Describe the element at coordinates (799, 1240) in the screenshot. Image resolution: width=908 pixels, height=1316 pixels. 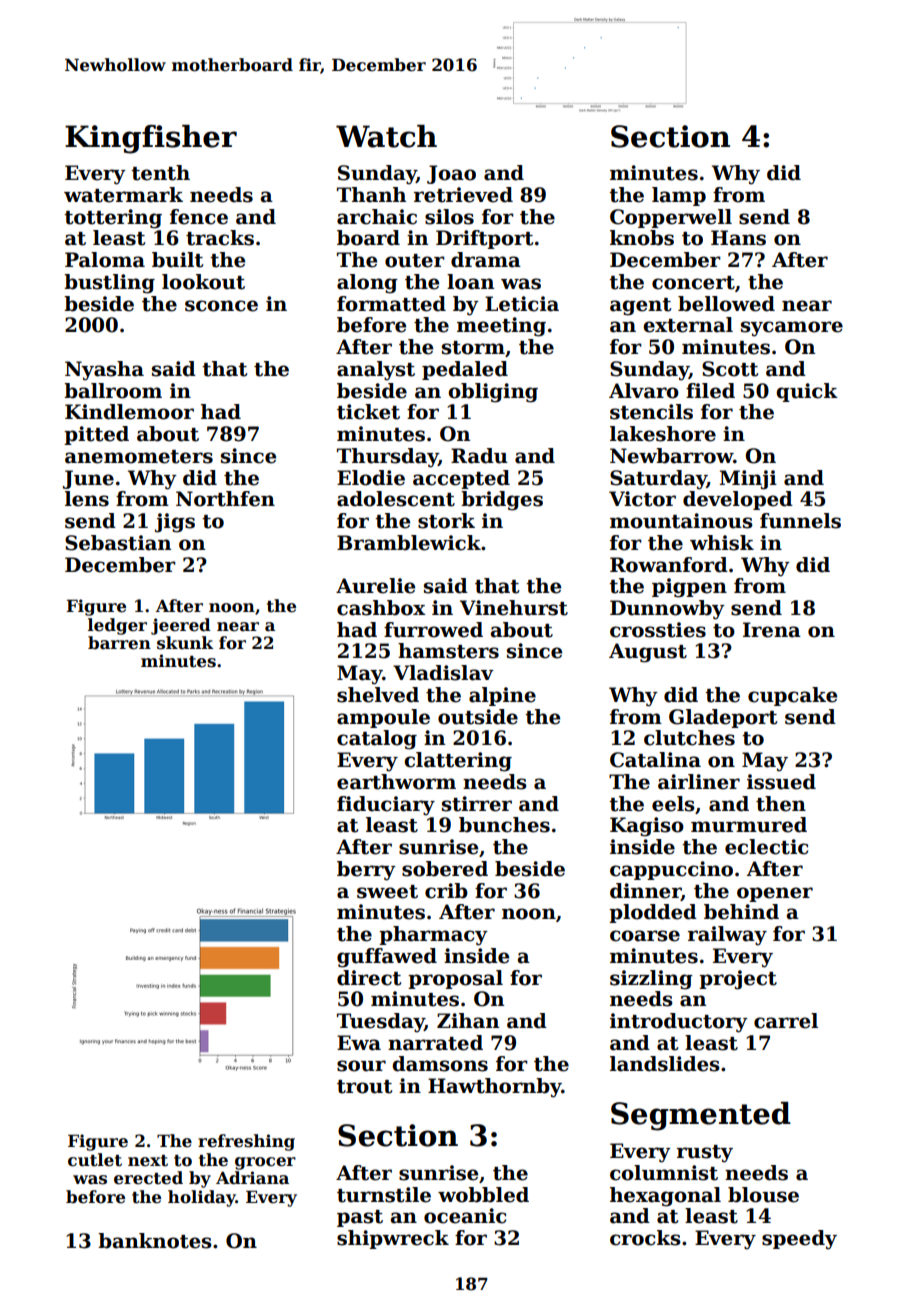
I see `speedy` at that location.
